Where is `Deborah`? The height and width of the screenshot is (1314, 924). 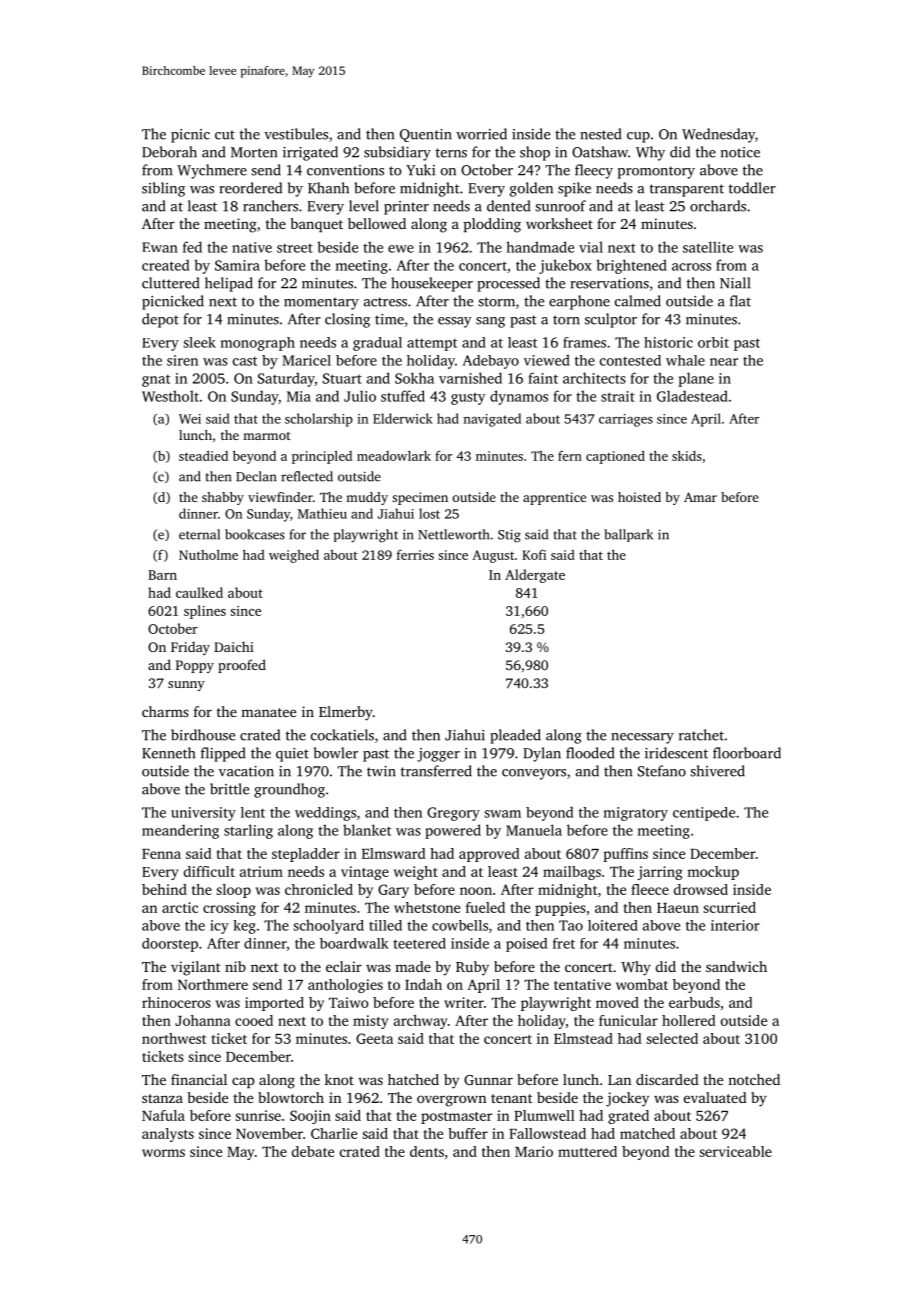
Deborah is located at coordinates (169, 152).
